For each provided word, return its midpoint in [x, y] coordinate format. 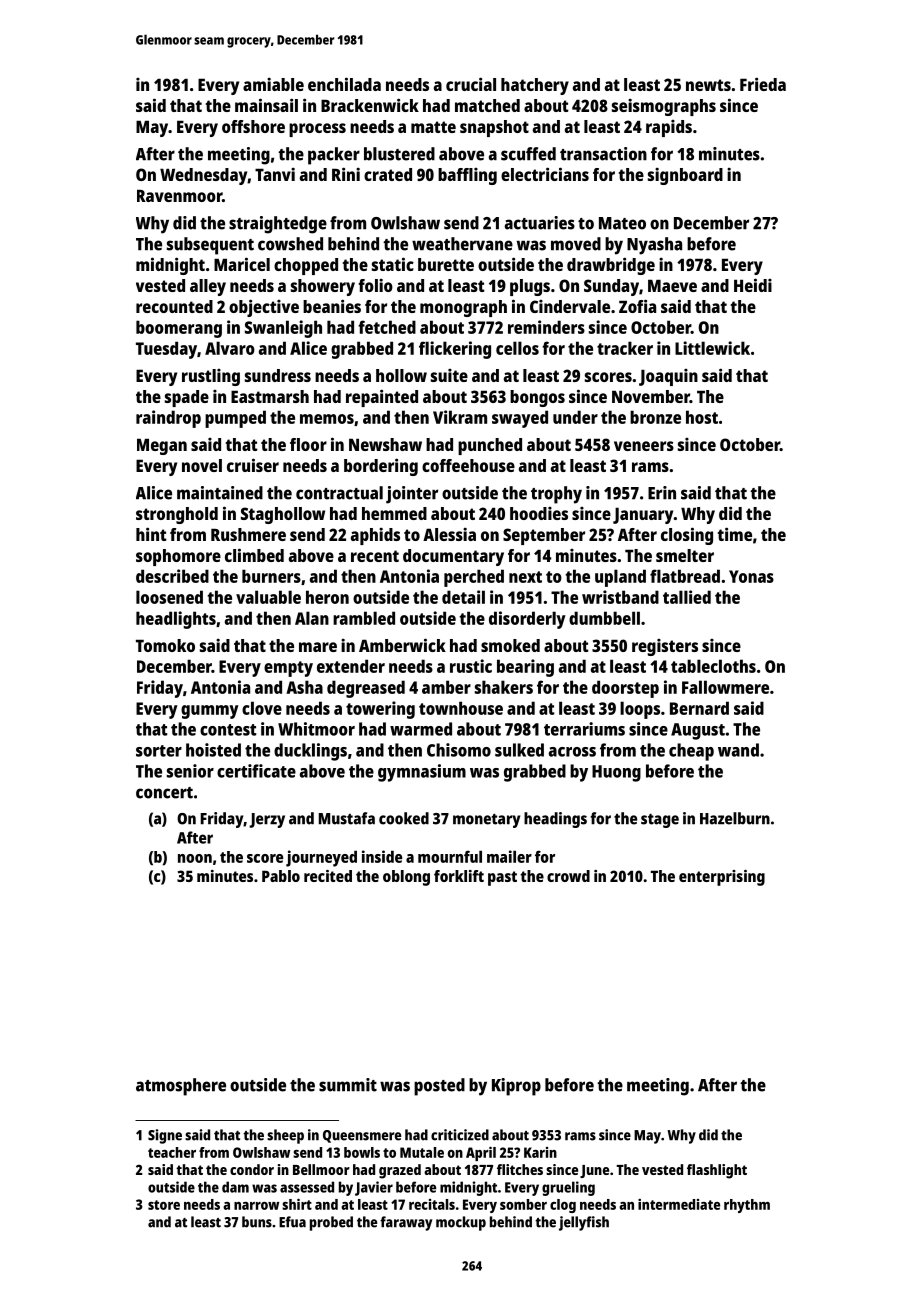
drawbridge [611, 266]
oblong [406, 878]
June [594, 1171]
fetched [387, 327]
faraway [406, 1223]
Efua [292, 1222]
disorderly [527, 620]
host [702, 417]
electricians [545, 174]
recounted [174, 306]
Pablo [281, 876]
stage [660, 821]
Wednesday [204, 176]
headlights [176, 620]
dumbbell [604, 618]
